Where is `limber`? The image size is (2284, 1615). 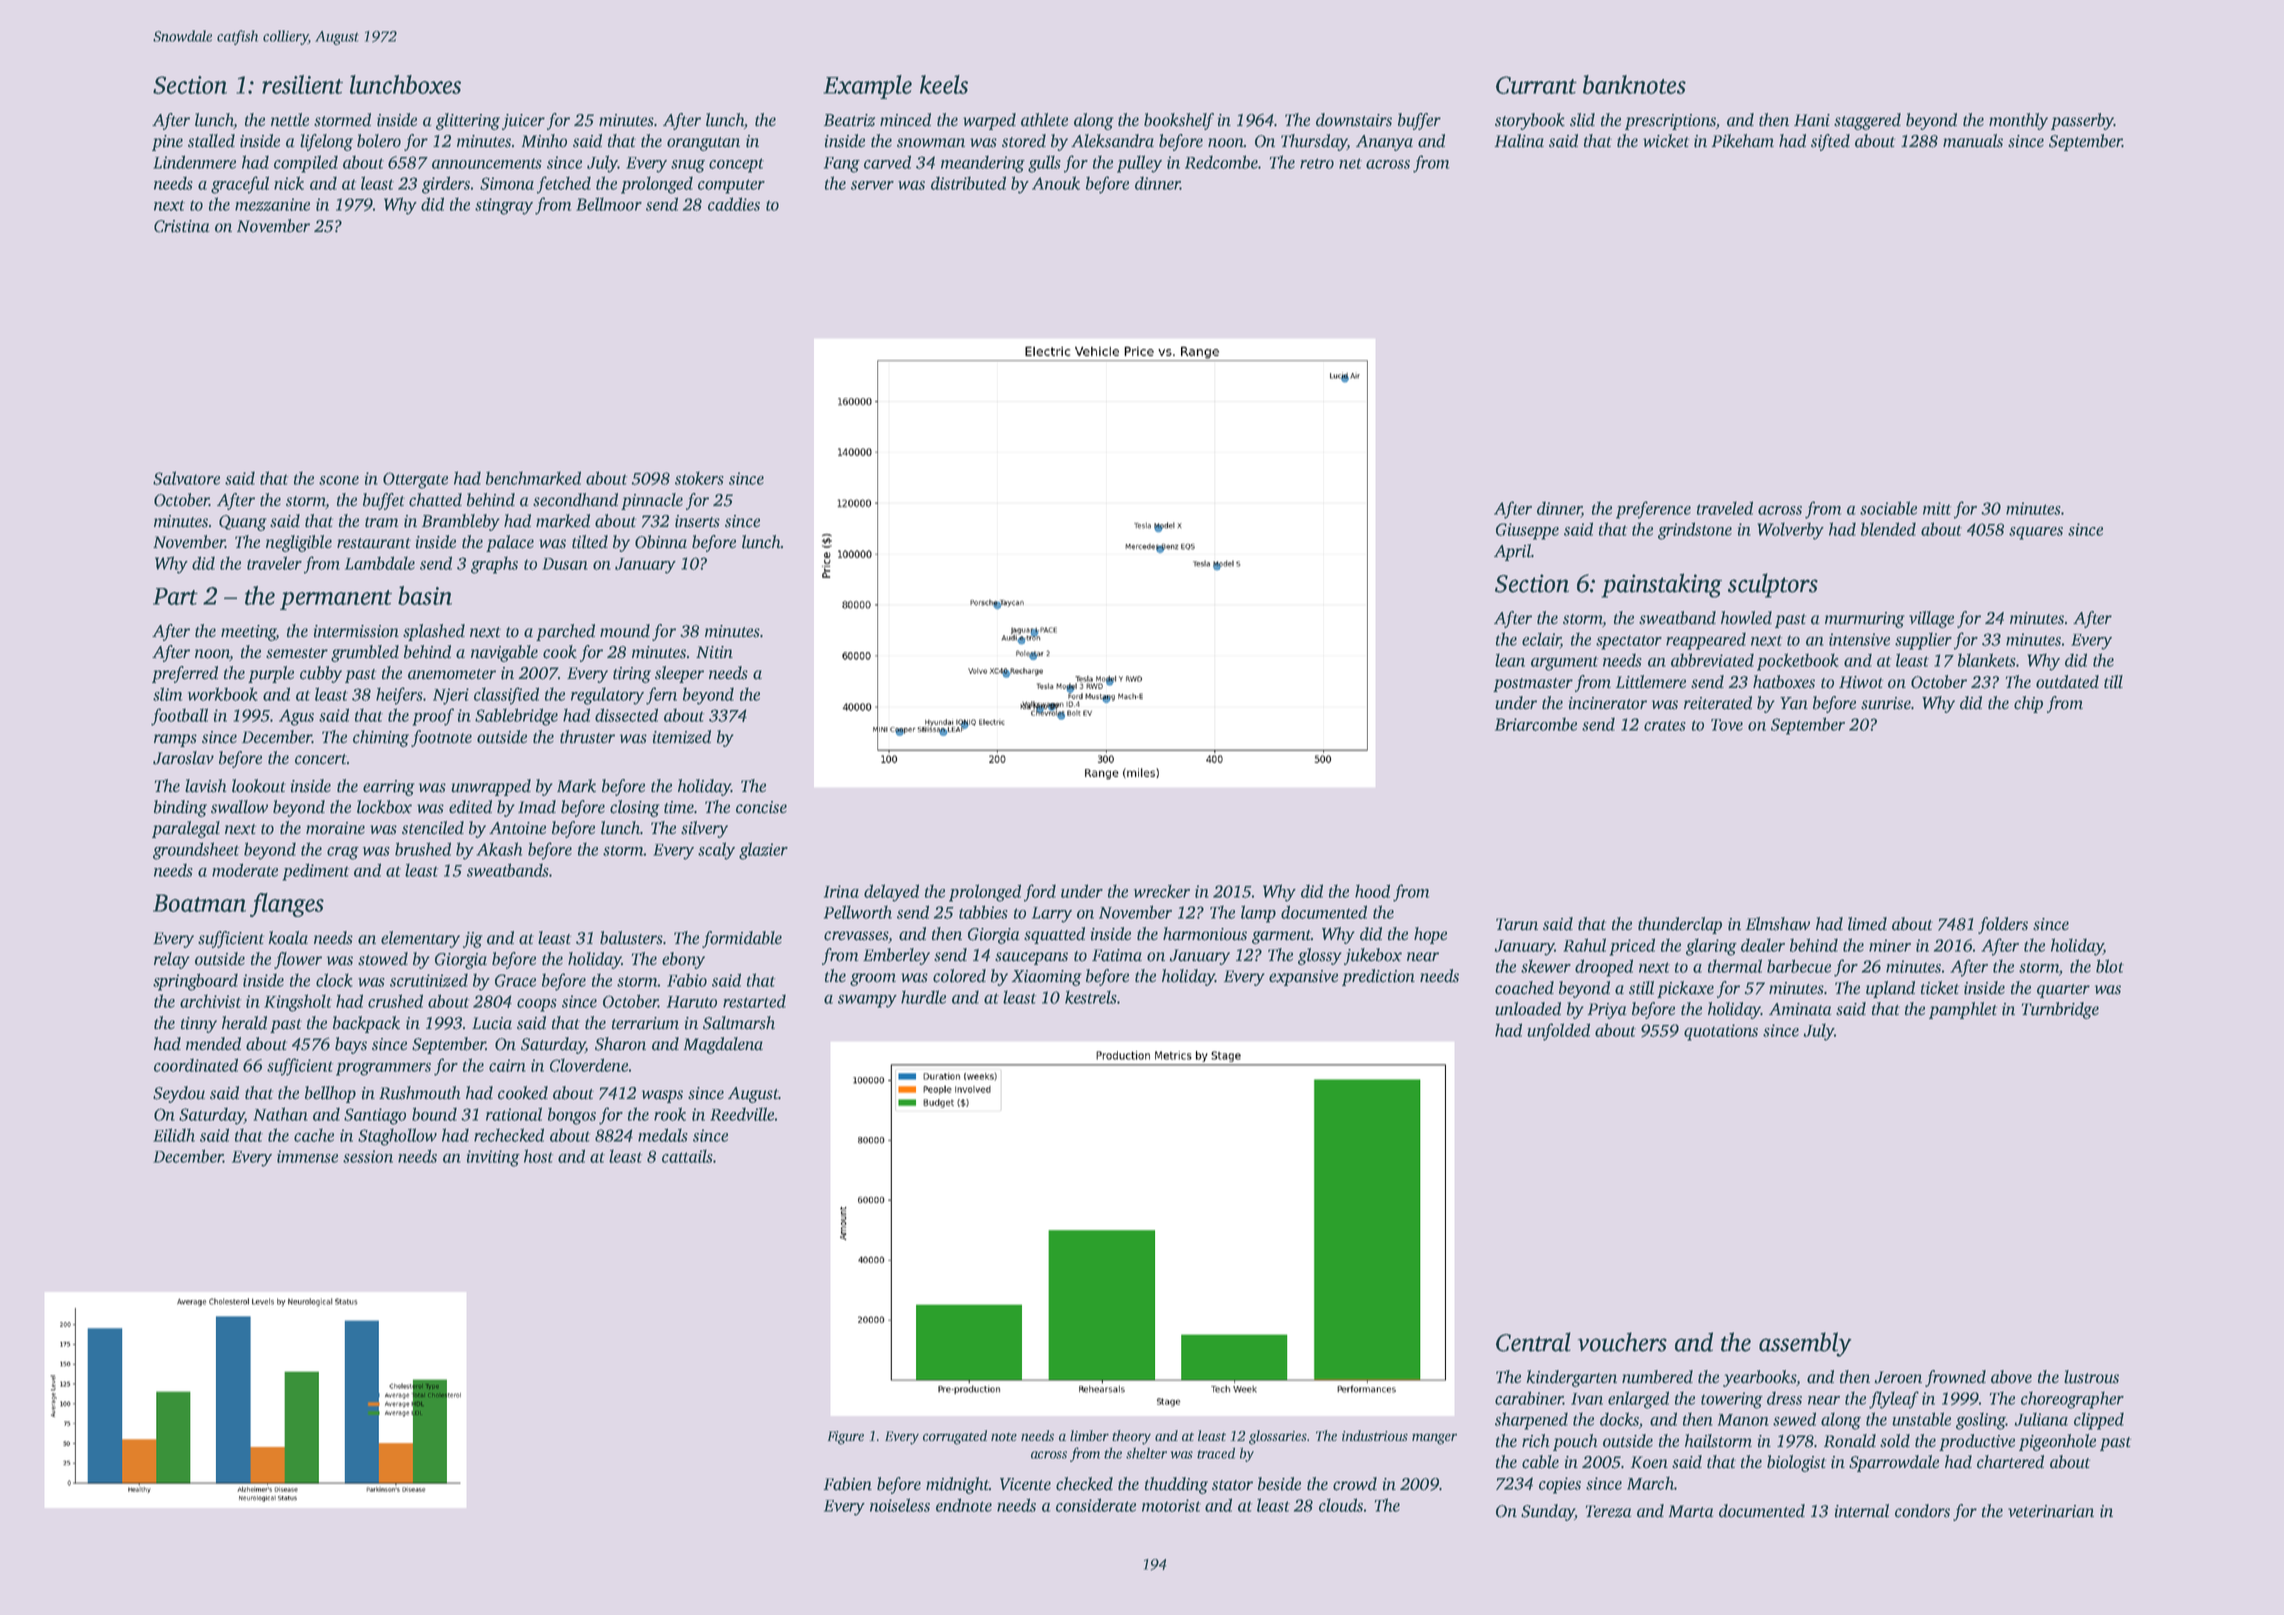
limber is located at coordinates (1089, 1435).
